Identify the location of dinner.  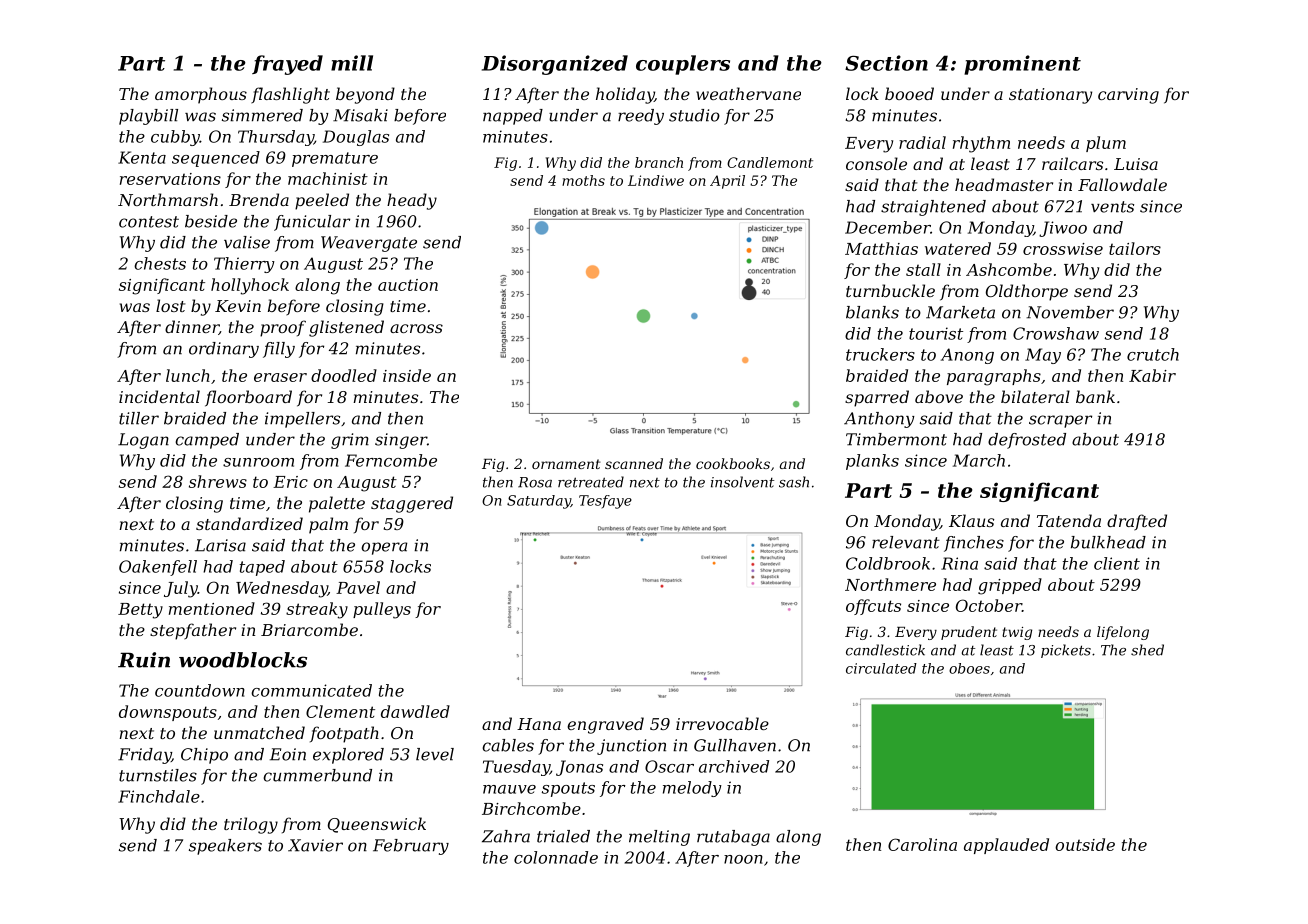
(192, 327).
